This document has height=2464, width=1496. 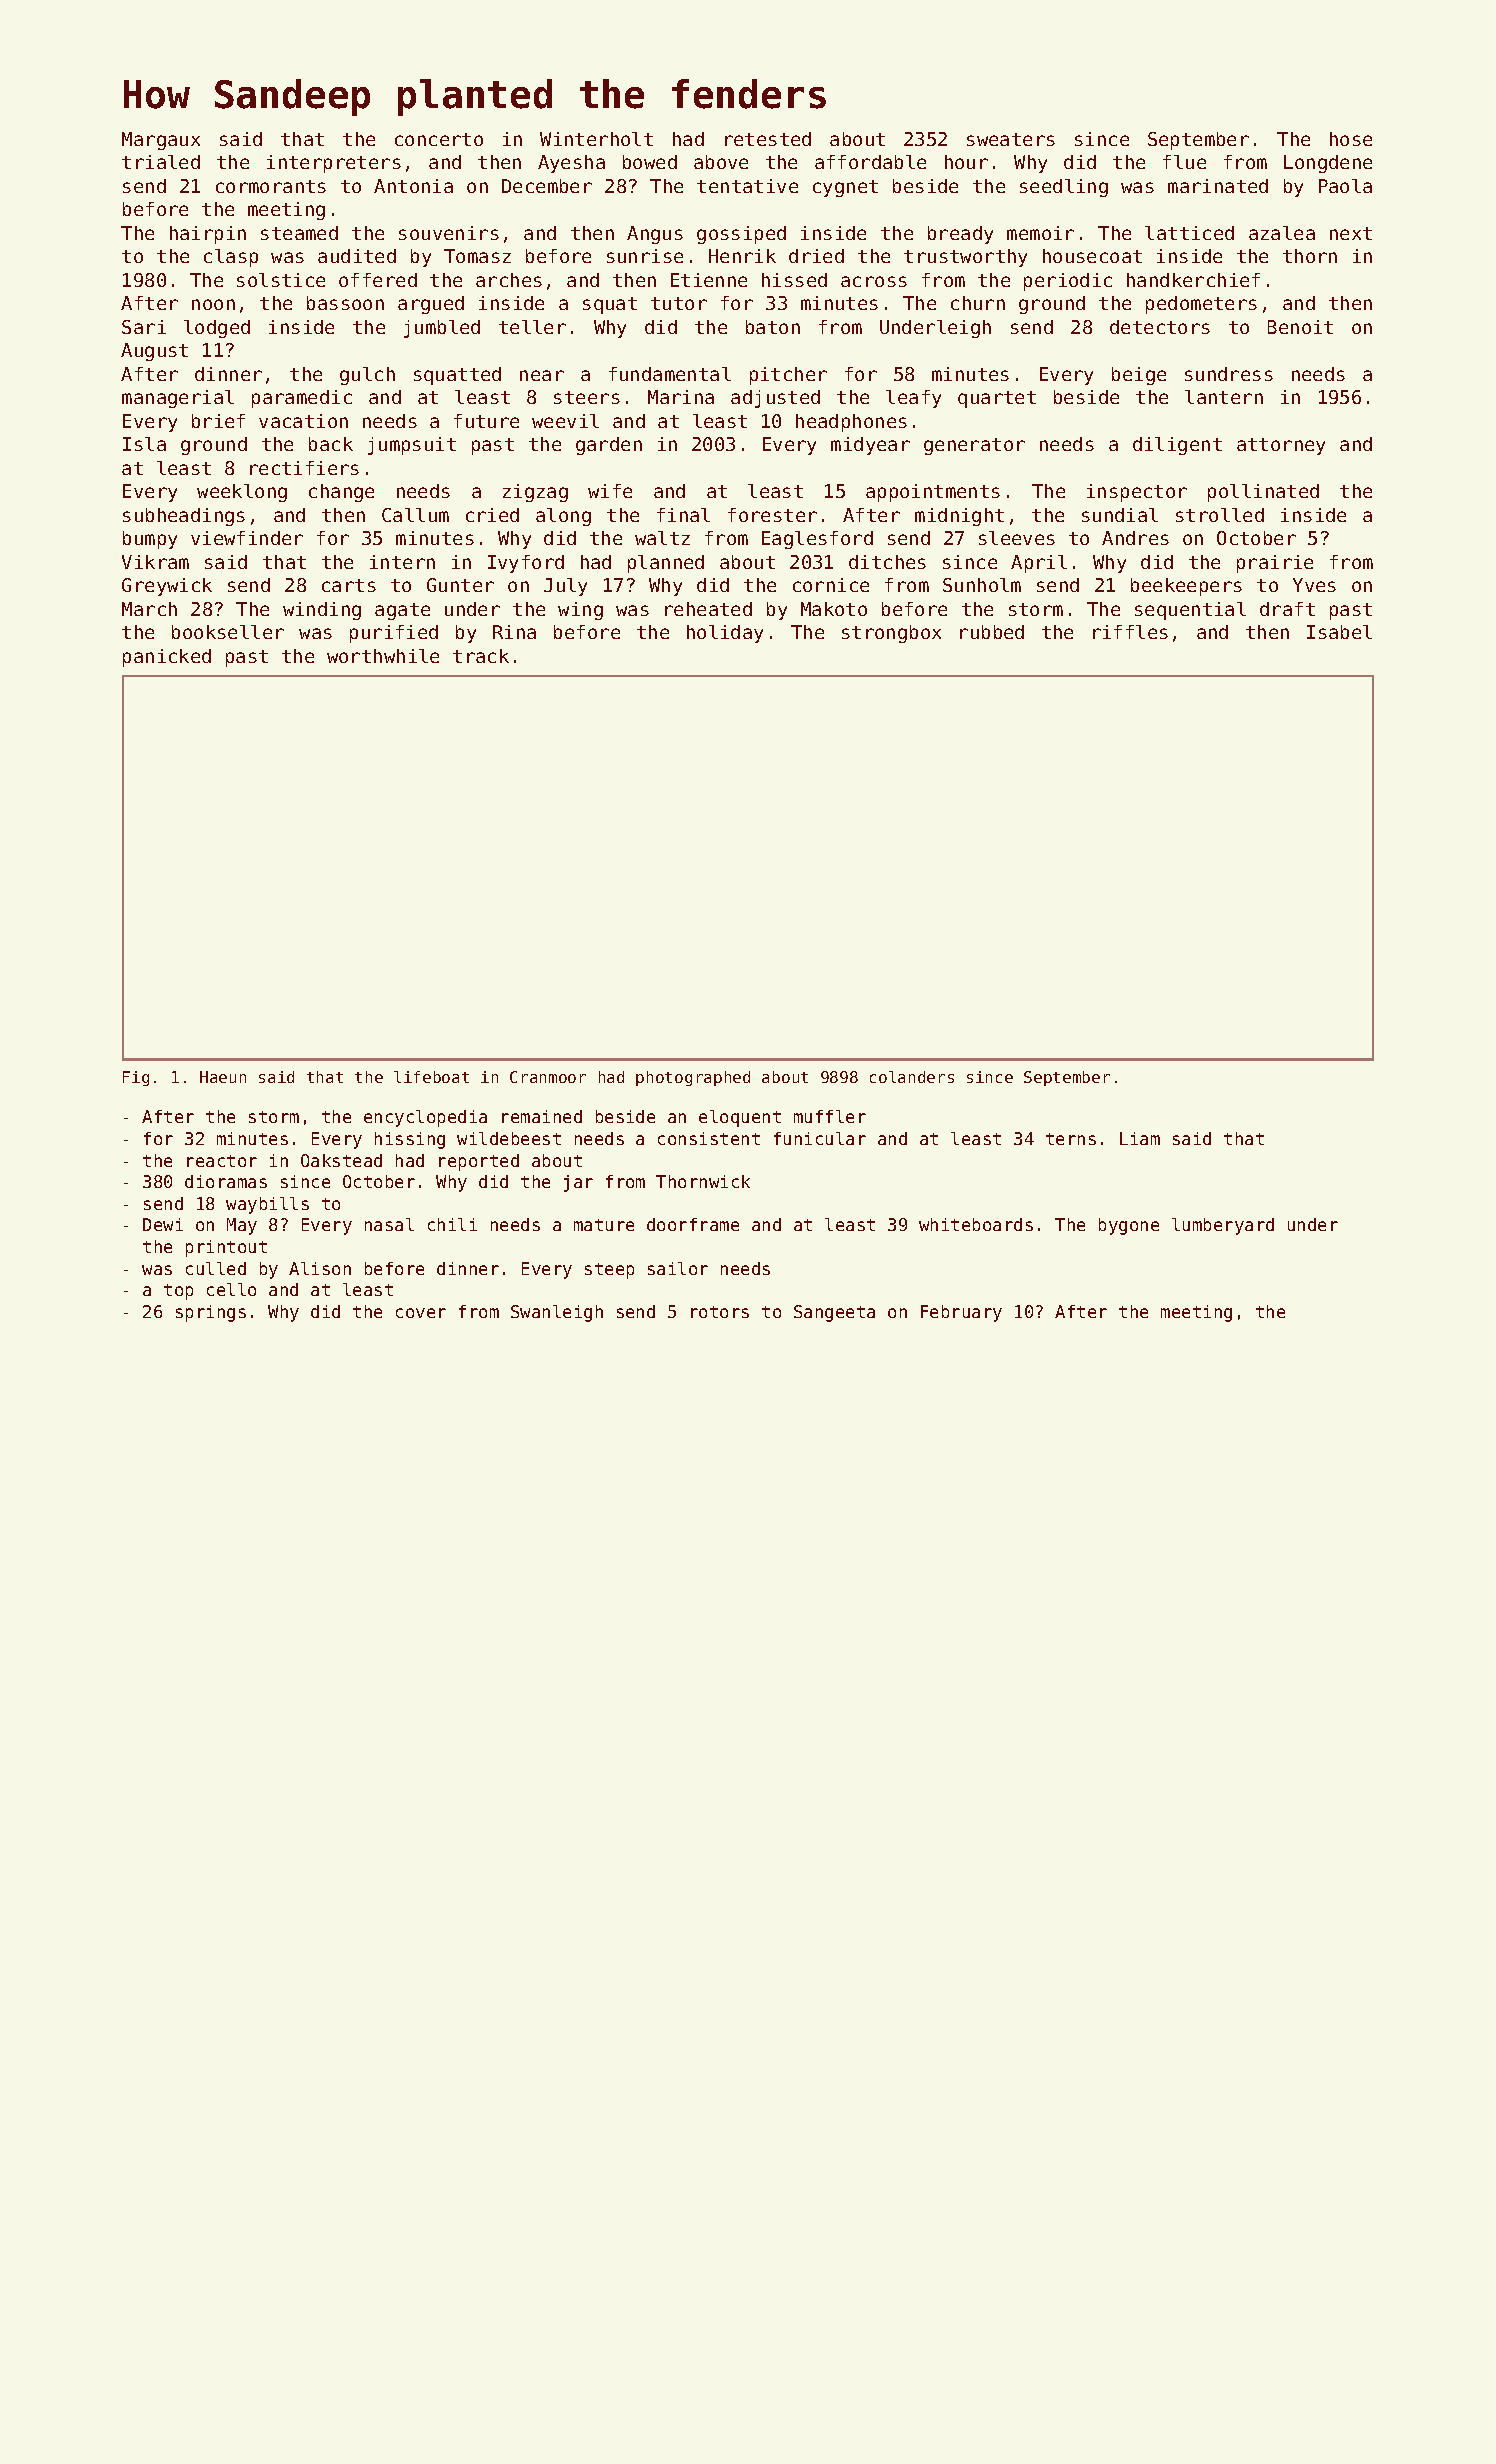 I want to click on Callum, so click(x=415, y=515).
